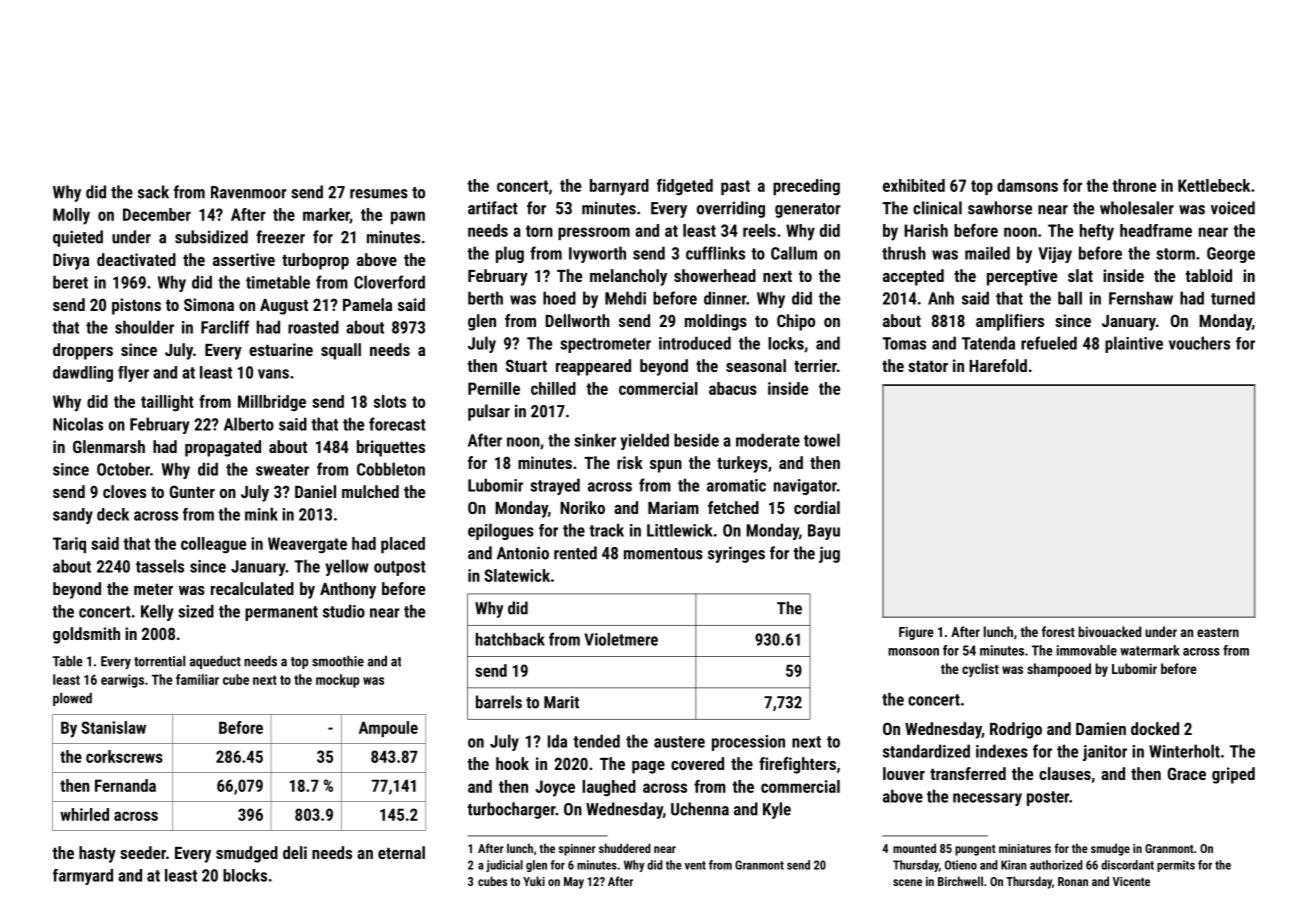 The height and width of the document is (924, 1308). What do you see at coordinates (1199, 343) in the document?
I see `vouchers` at bounding box center [1199, 343].
